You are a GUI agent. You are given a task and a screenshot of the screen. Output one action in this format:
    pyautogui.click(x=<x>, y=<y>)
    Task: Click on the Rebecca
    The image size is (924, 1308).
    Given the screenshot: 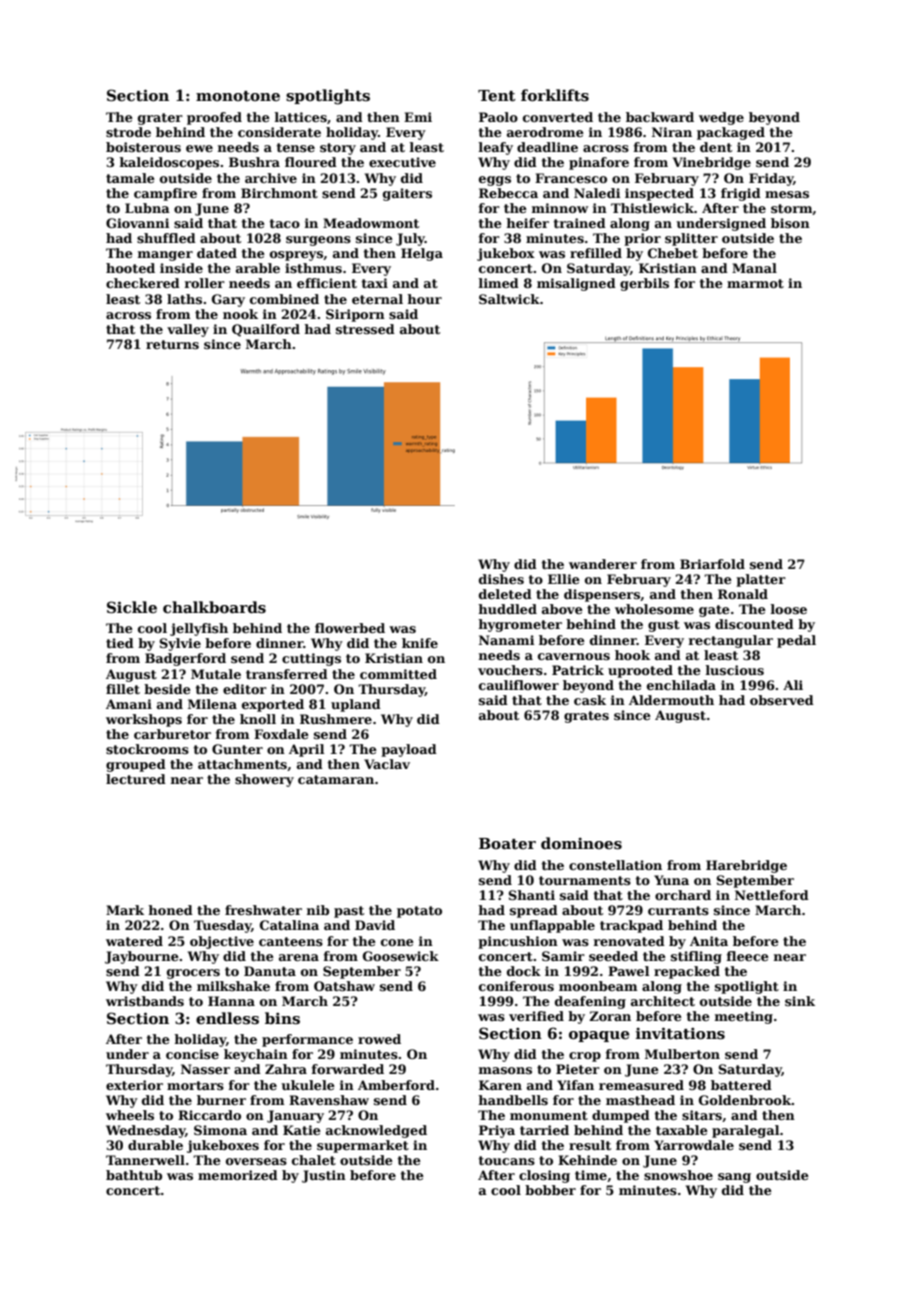 What is the action you would take?
    pyautogui.click(x=508, y=193)
